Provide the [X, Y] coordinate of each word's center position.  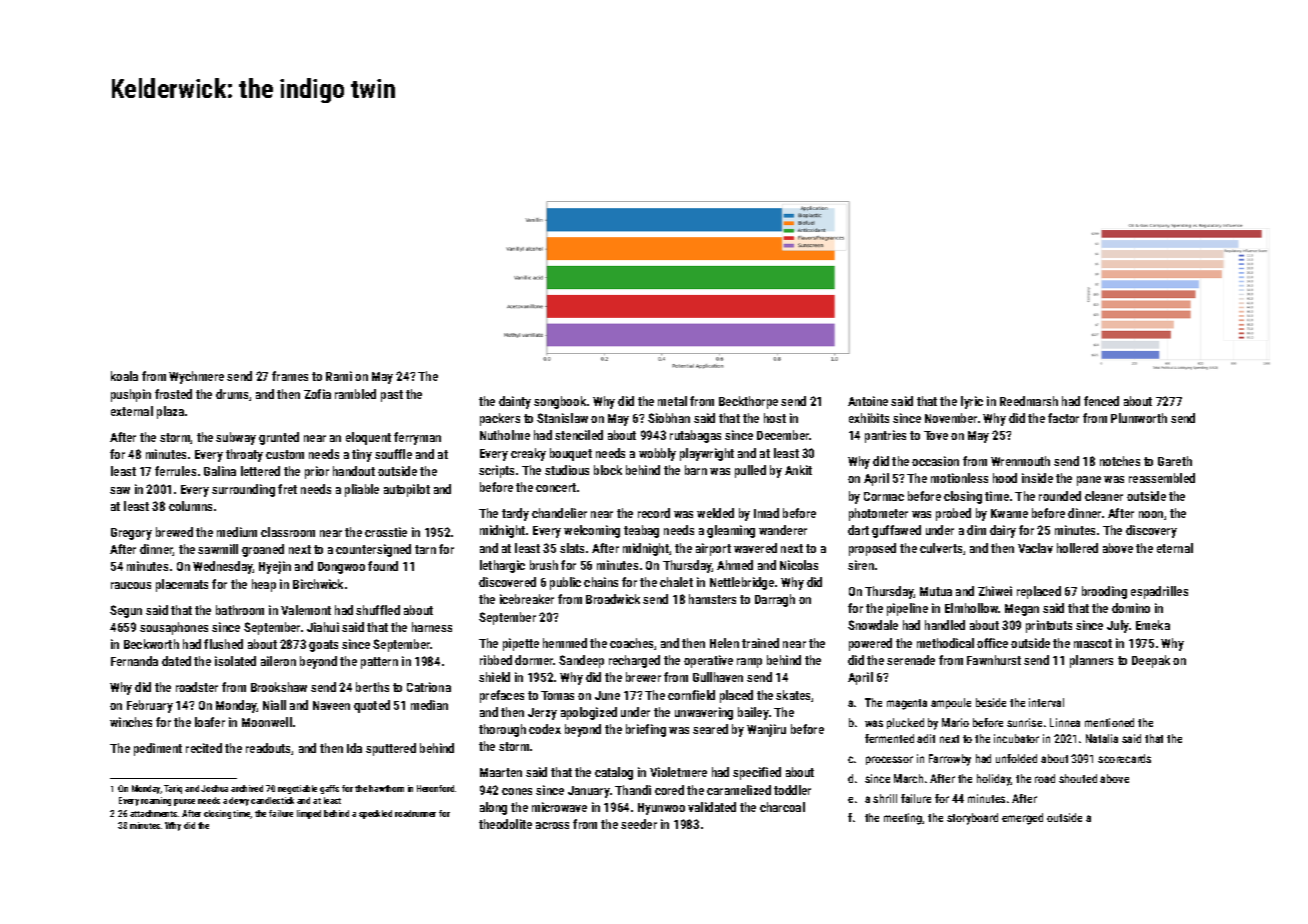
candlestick [272, 800]
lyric [972, 402]
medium [237, 532]
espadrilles [1159, 592]
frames [290, 376]
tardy [515, 514]
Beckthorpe [748, 402]
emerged [1022, 819]
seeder [639, 824]
